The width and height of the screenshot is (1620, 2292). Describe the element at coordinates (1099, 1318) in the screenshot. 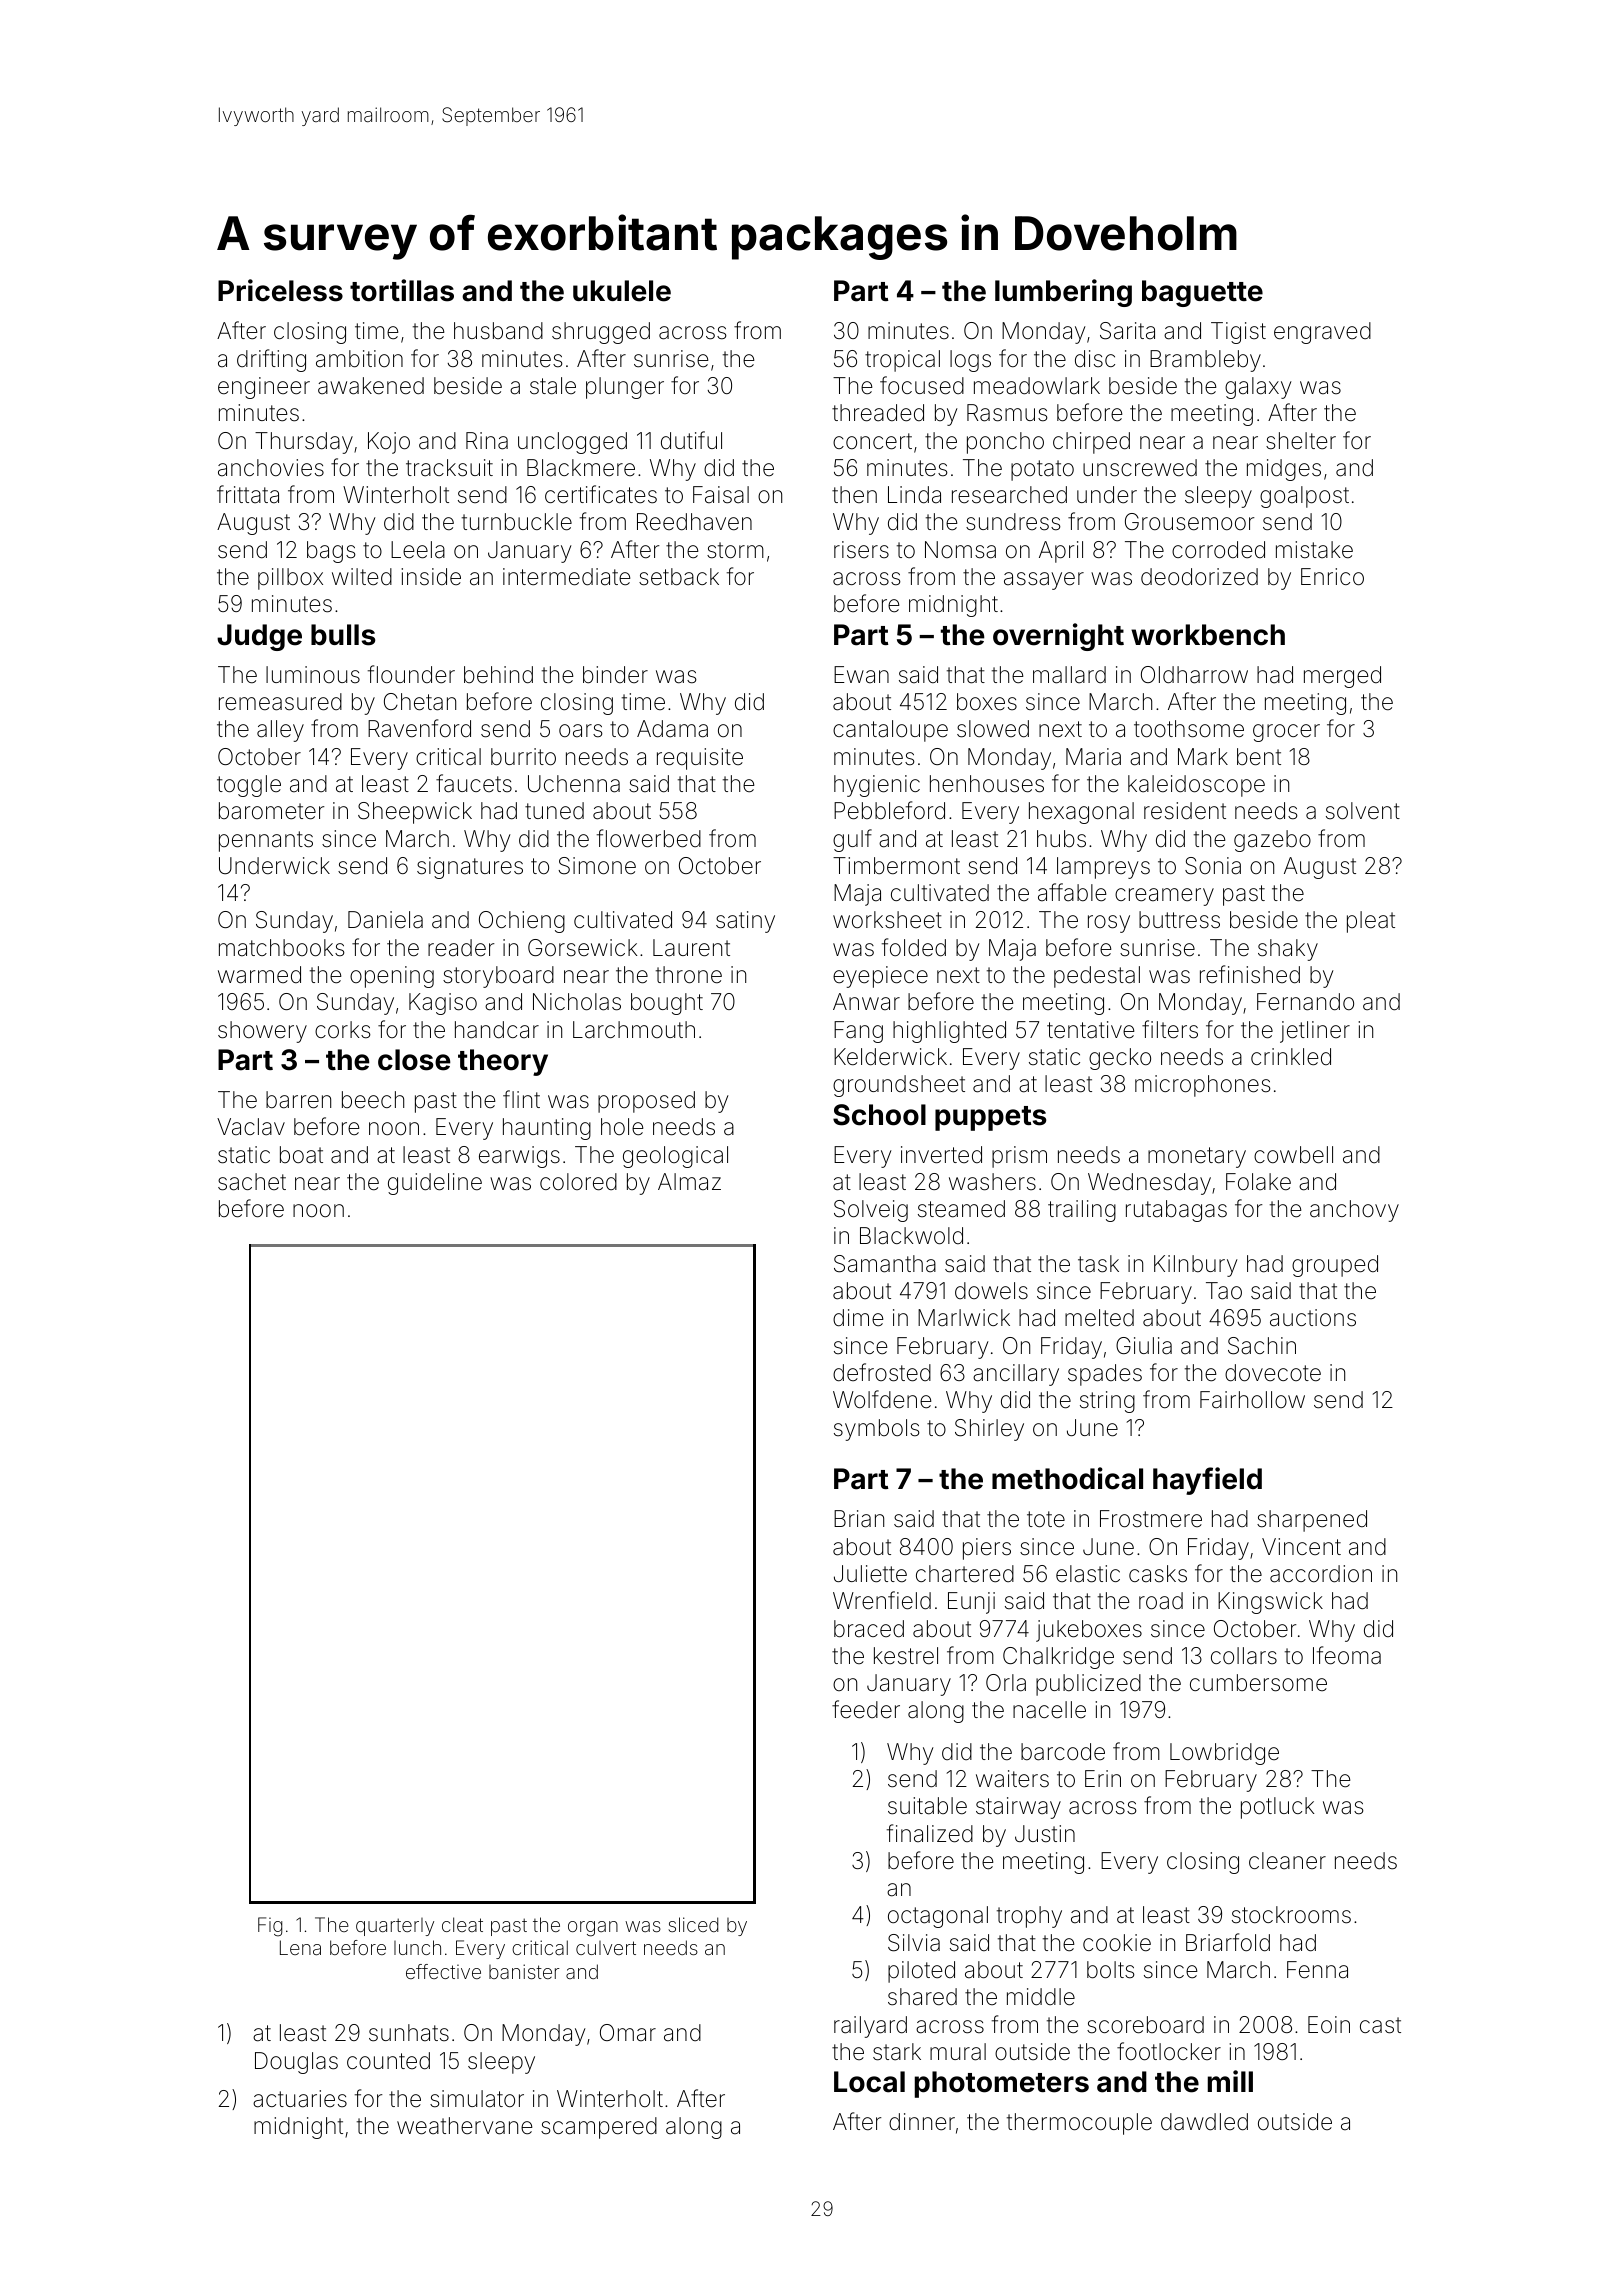

I see `melted` at that location.
